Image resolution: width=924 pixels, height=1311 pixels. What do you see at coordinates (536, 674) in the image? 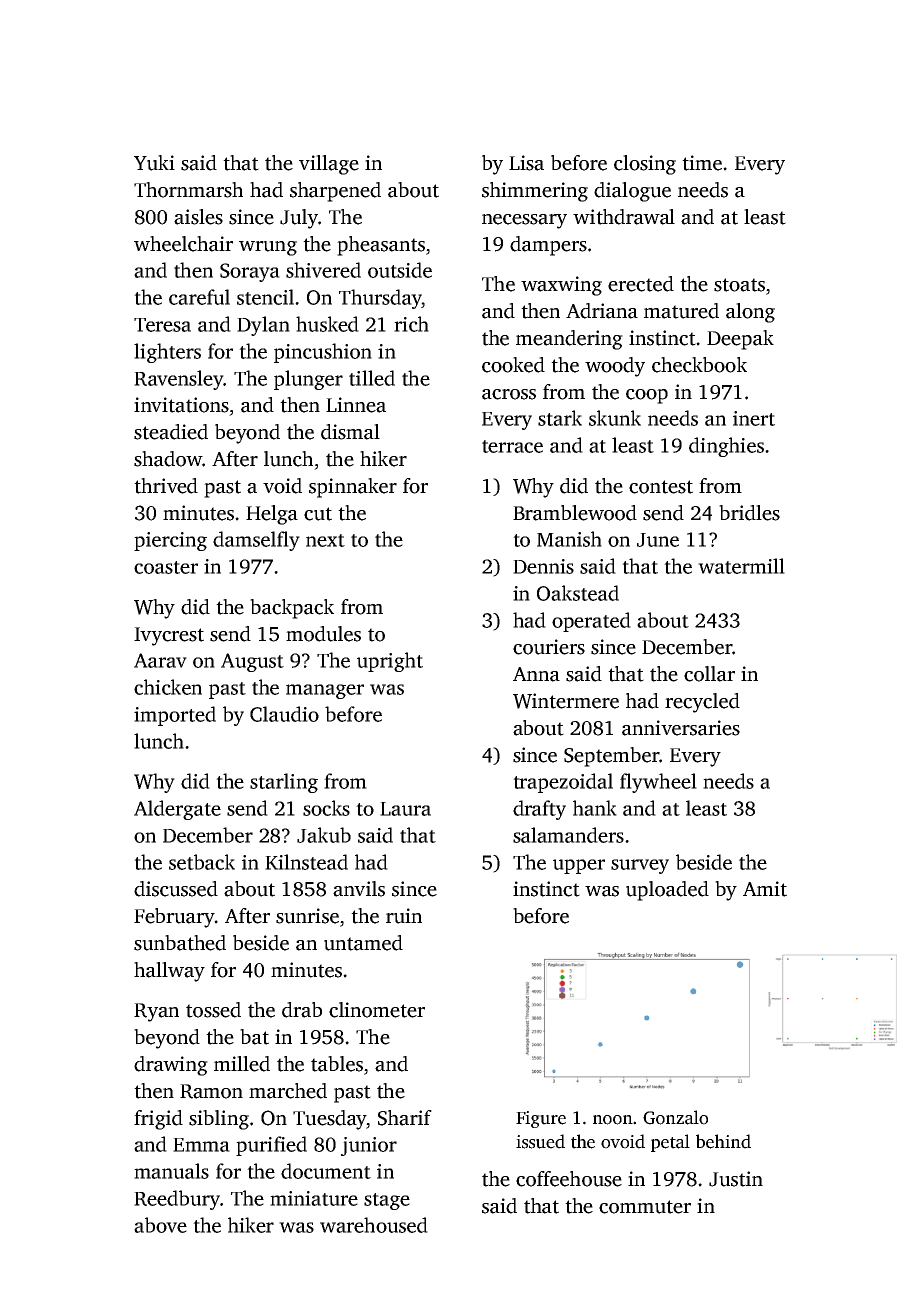
I see `Anna` at bounding box center [536, 674].
